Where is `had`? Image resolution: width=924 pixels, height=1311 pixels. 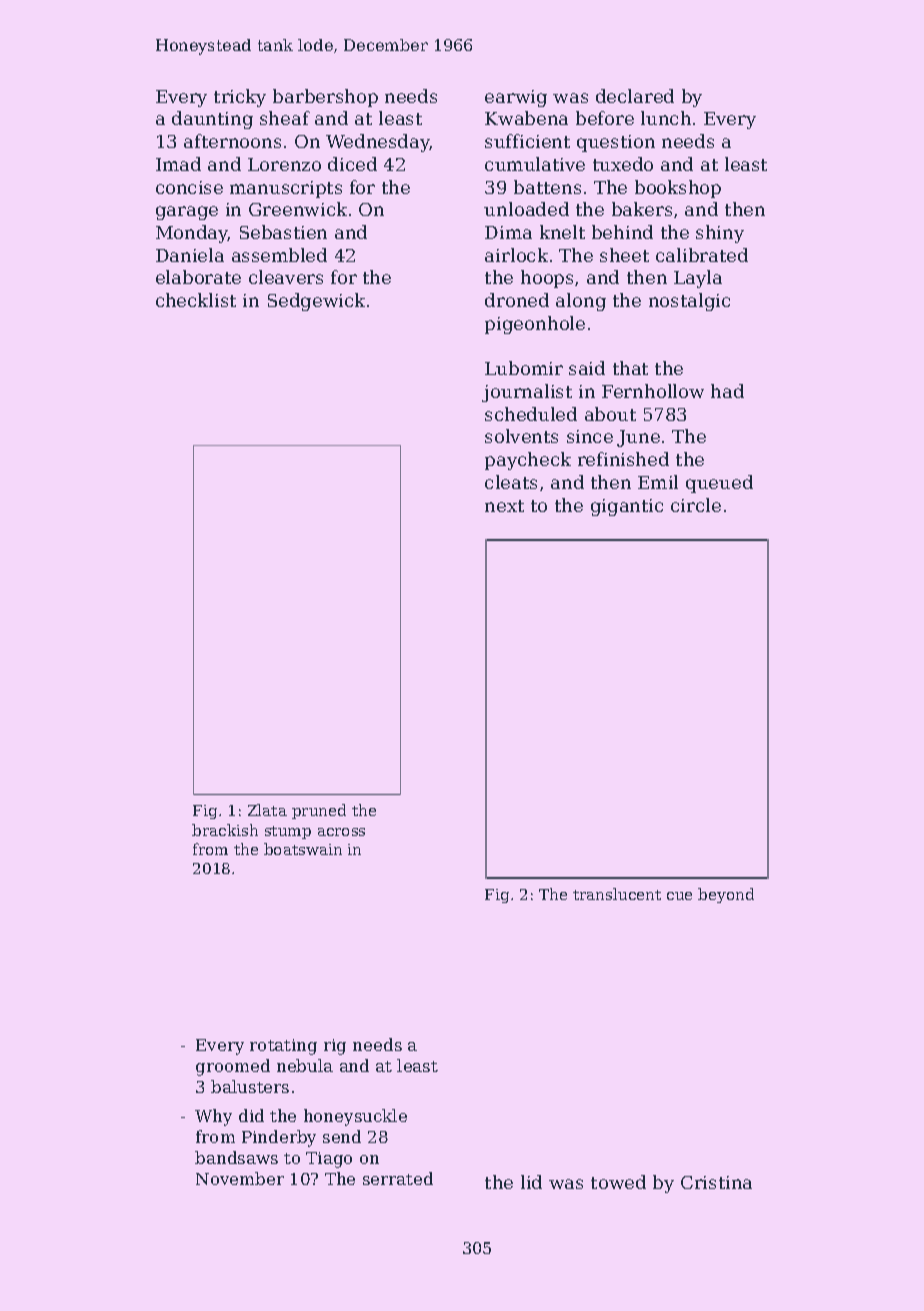 had is located at coordinates (727, 391).
